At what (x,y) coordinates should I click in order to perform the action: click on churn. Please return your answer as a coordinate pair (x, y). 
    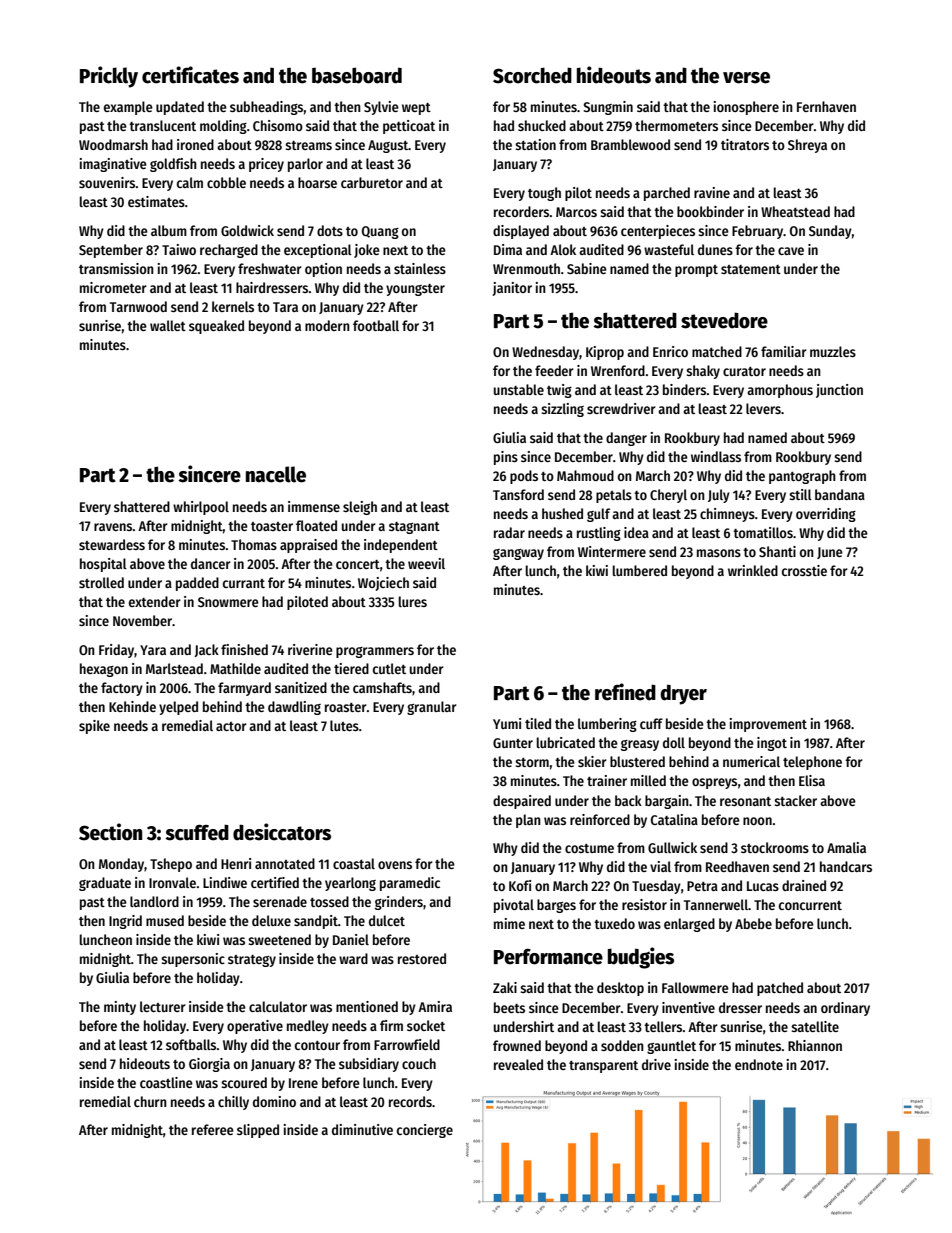
    Looking at the image, I should click on (150, 1101).
